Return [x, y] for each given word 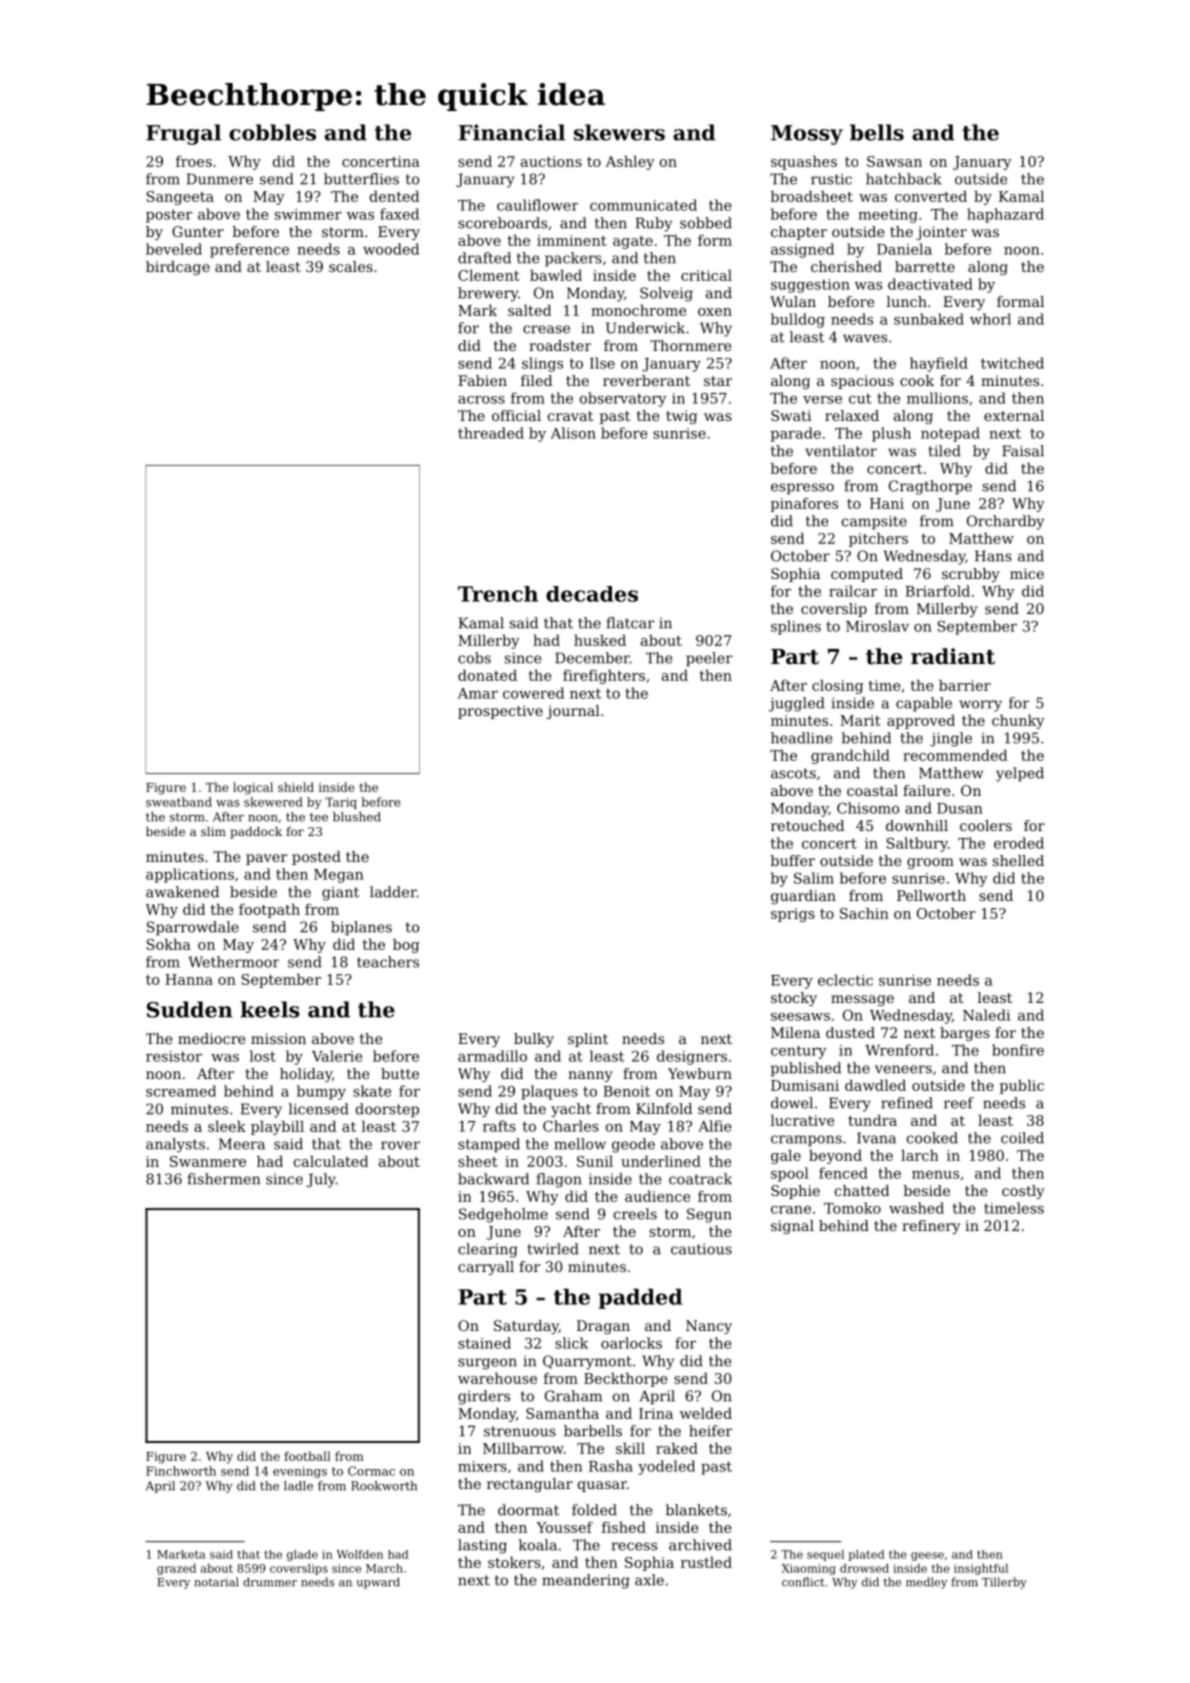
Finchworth [181, 1471]
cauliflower [537, 205]
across [481, 400]
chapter [799, 233]
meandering [586, 1581]
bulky [534, 1040]
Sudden [190, 1009]
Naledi [986, 1015]
